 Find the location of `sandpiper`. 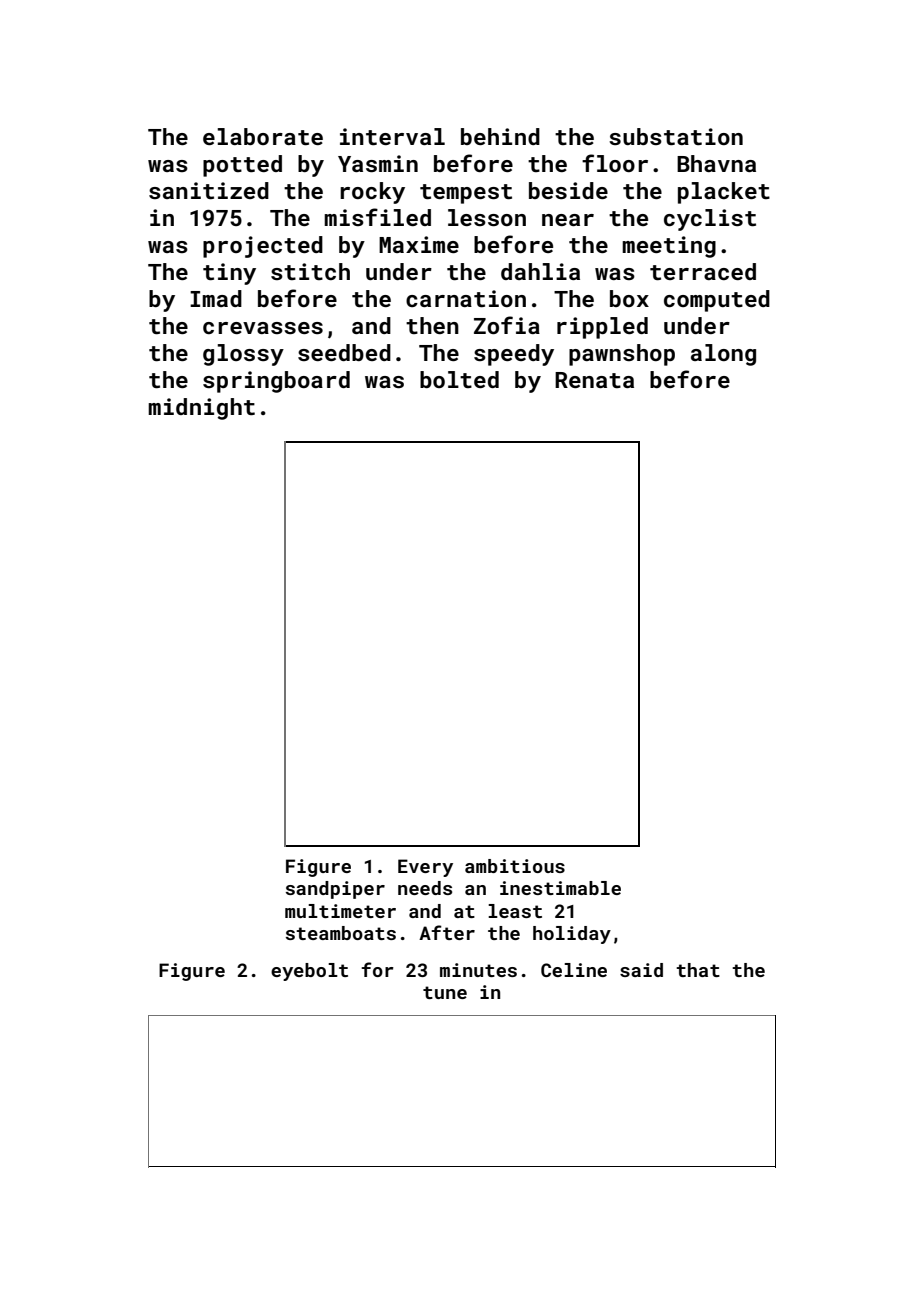

sandpiper is located at coordinates (335, 890).
